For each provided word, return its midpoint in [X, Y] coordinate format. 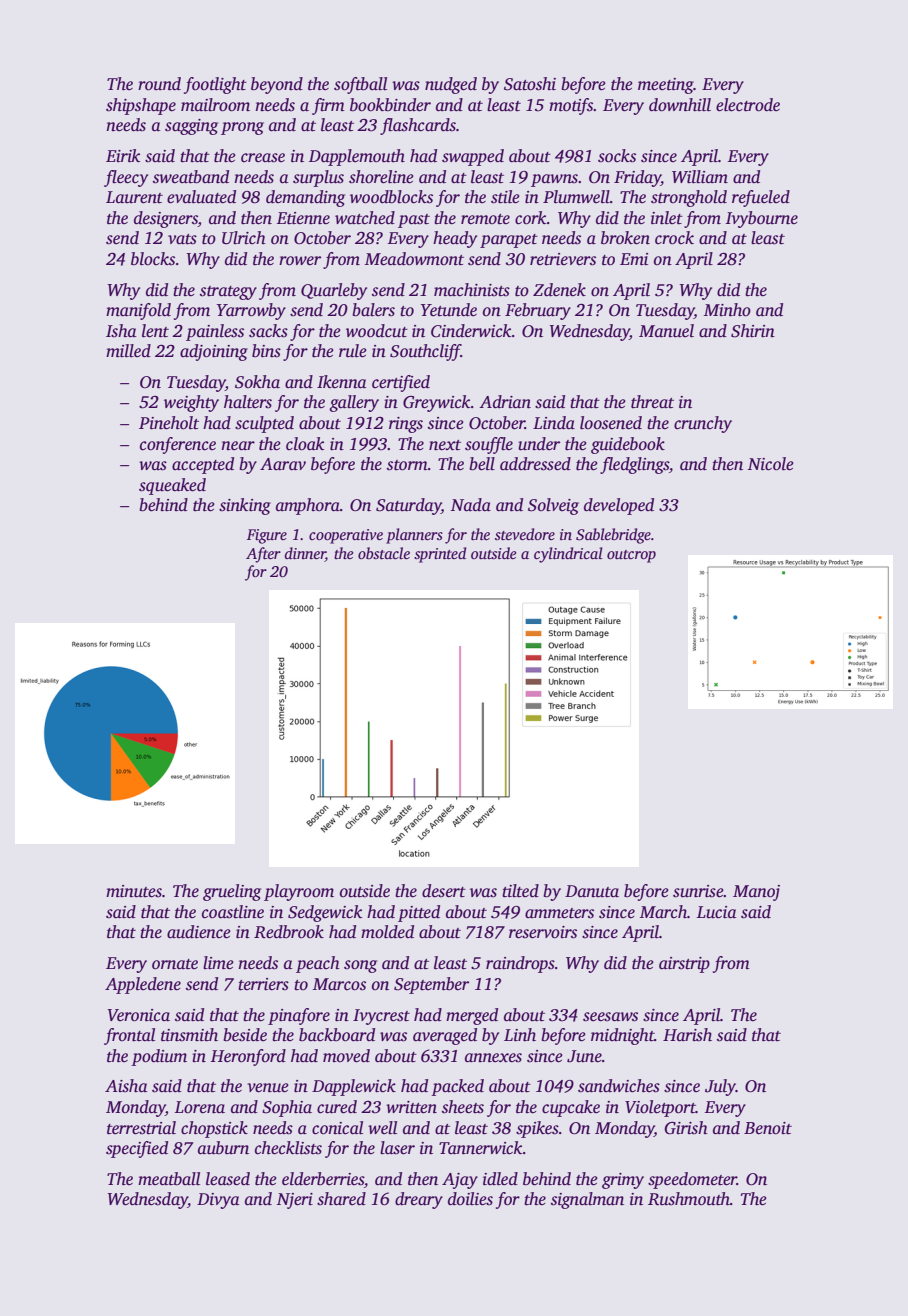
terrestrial [141, 1128]
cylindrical [568, 555]
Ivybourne [761, 219]
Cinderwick [471, 331]
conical [337, 1128]
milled [128, 351]
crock [674, 238]
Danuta [592, 891]
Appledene [143, 985]
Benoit [768, 1128]
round [159, 84]
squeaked [172, 486]
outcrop [631, 556]
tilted [520, 891]
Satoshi [530, 84]
